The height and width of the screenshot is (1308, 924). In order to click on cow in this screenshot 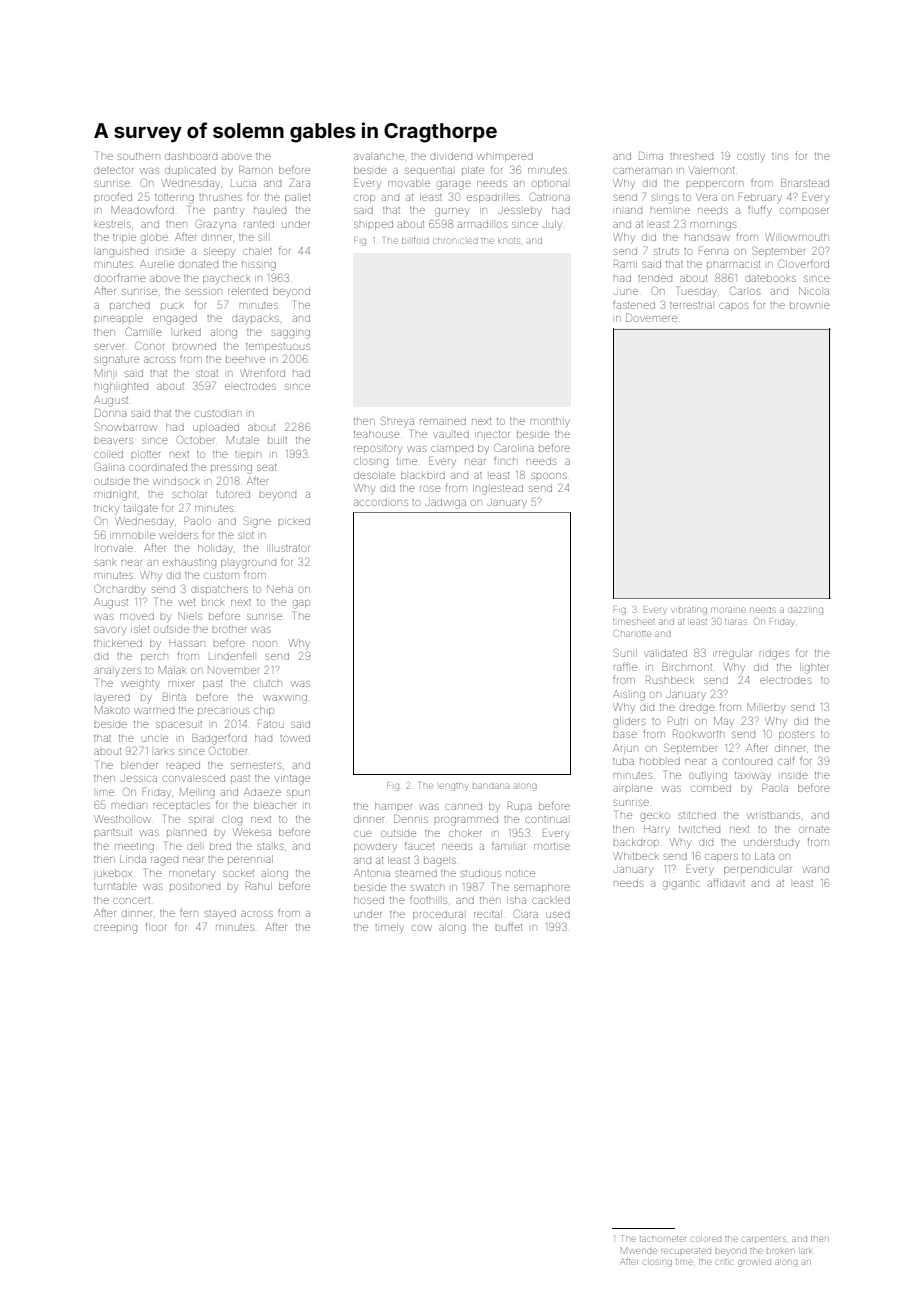, I will do `click(422, 928)`.
